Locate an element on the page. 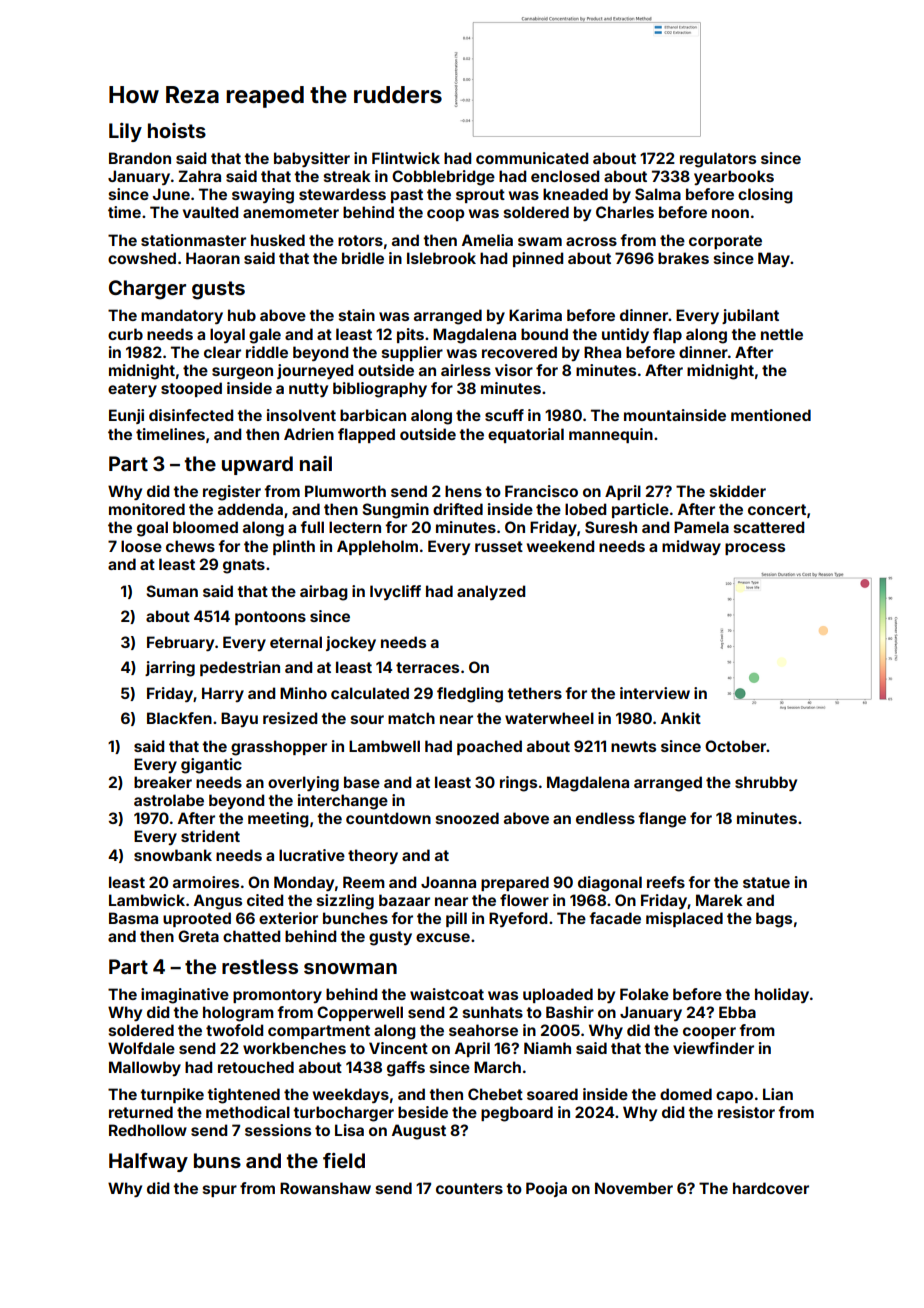 The image size is (924, 1308). seahorse is located at coordinates (483, 1030).
